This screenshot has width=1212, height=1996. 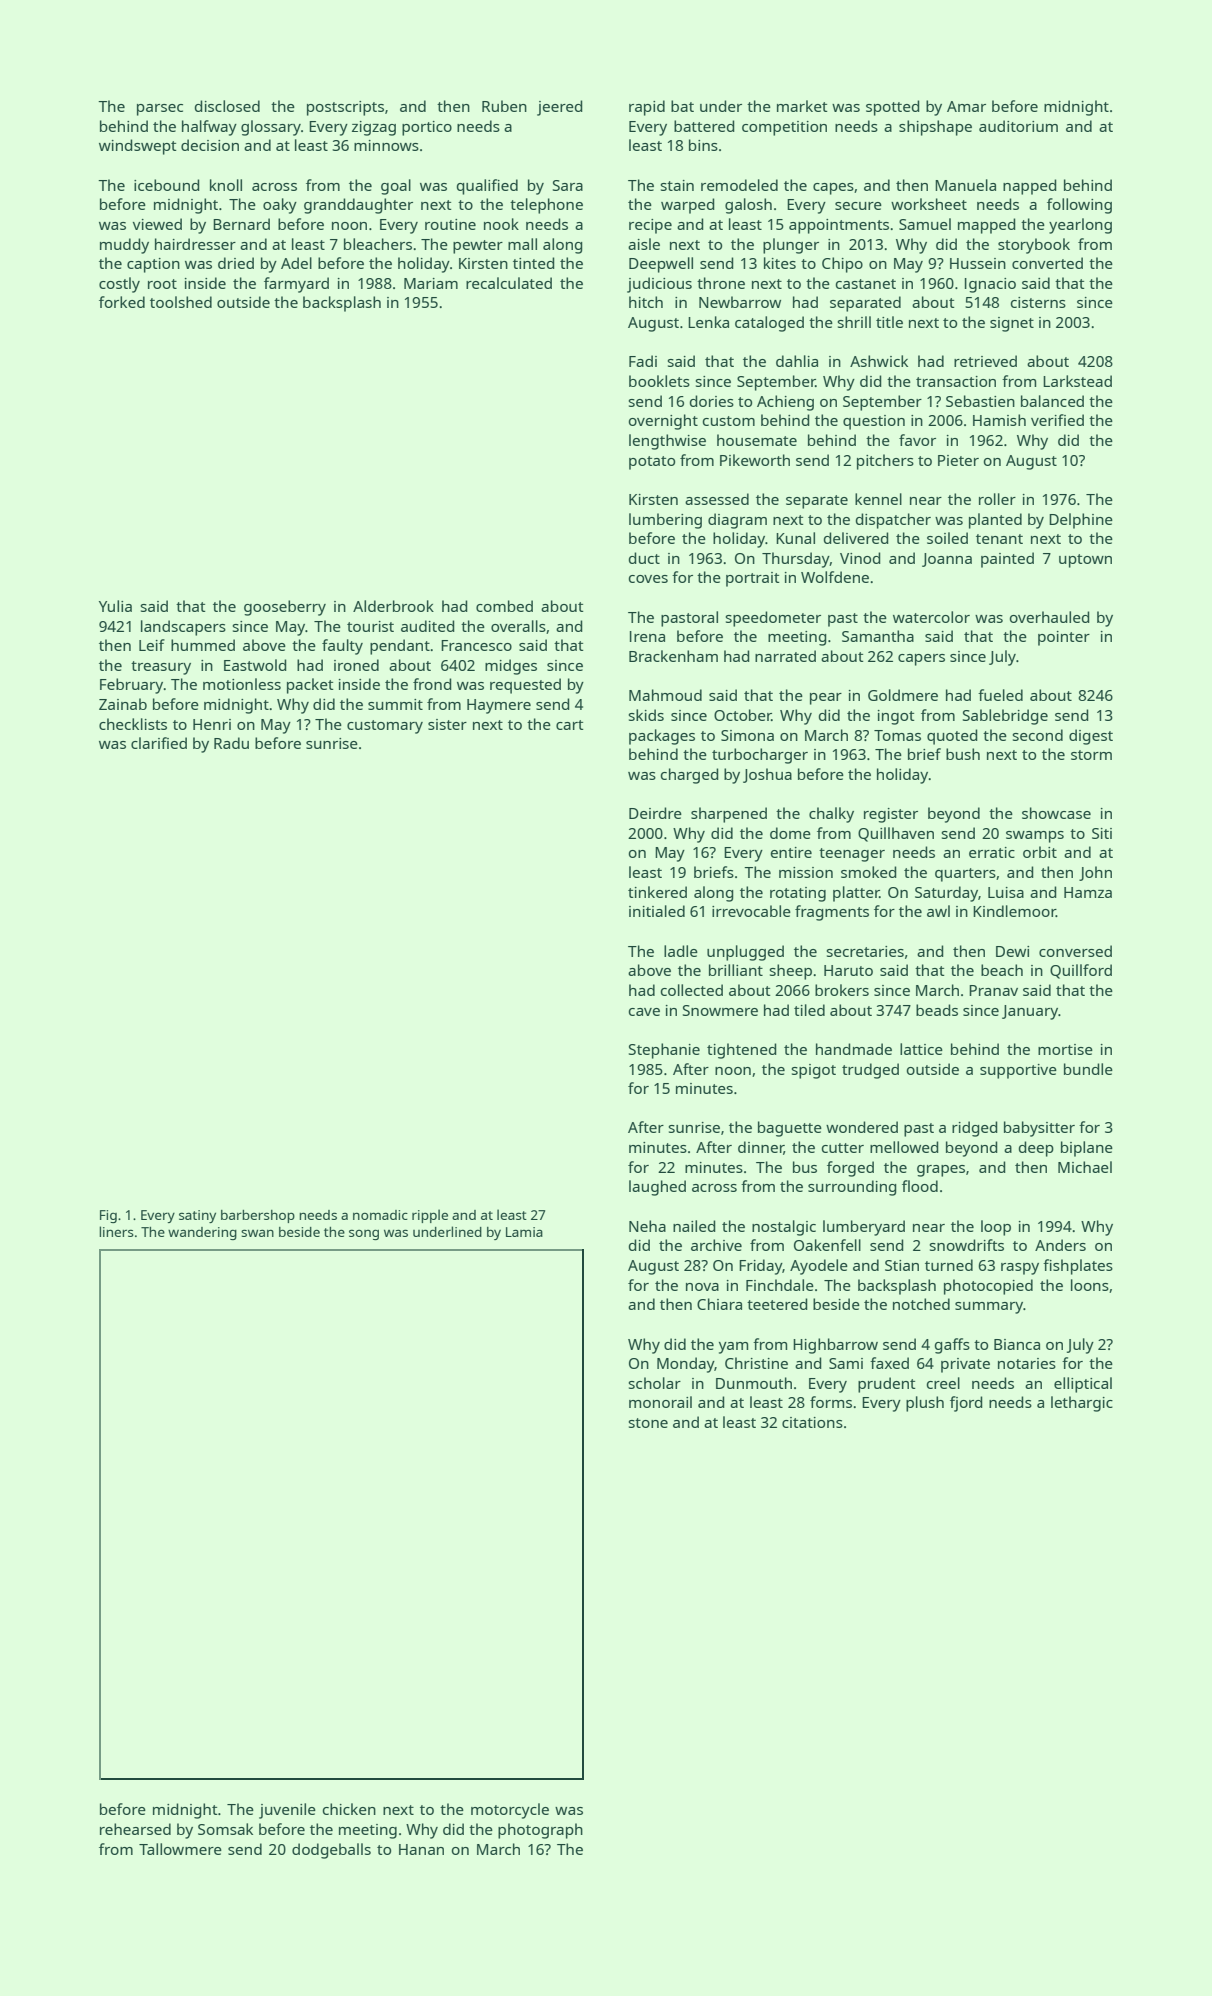 I want to click on stone, so click(x=648, y=1423).
